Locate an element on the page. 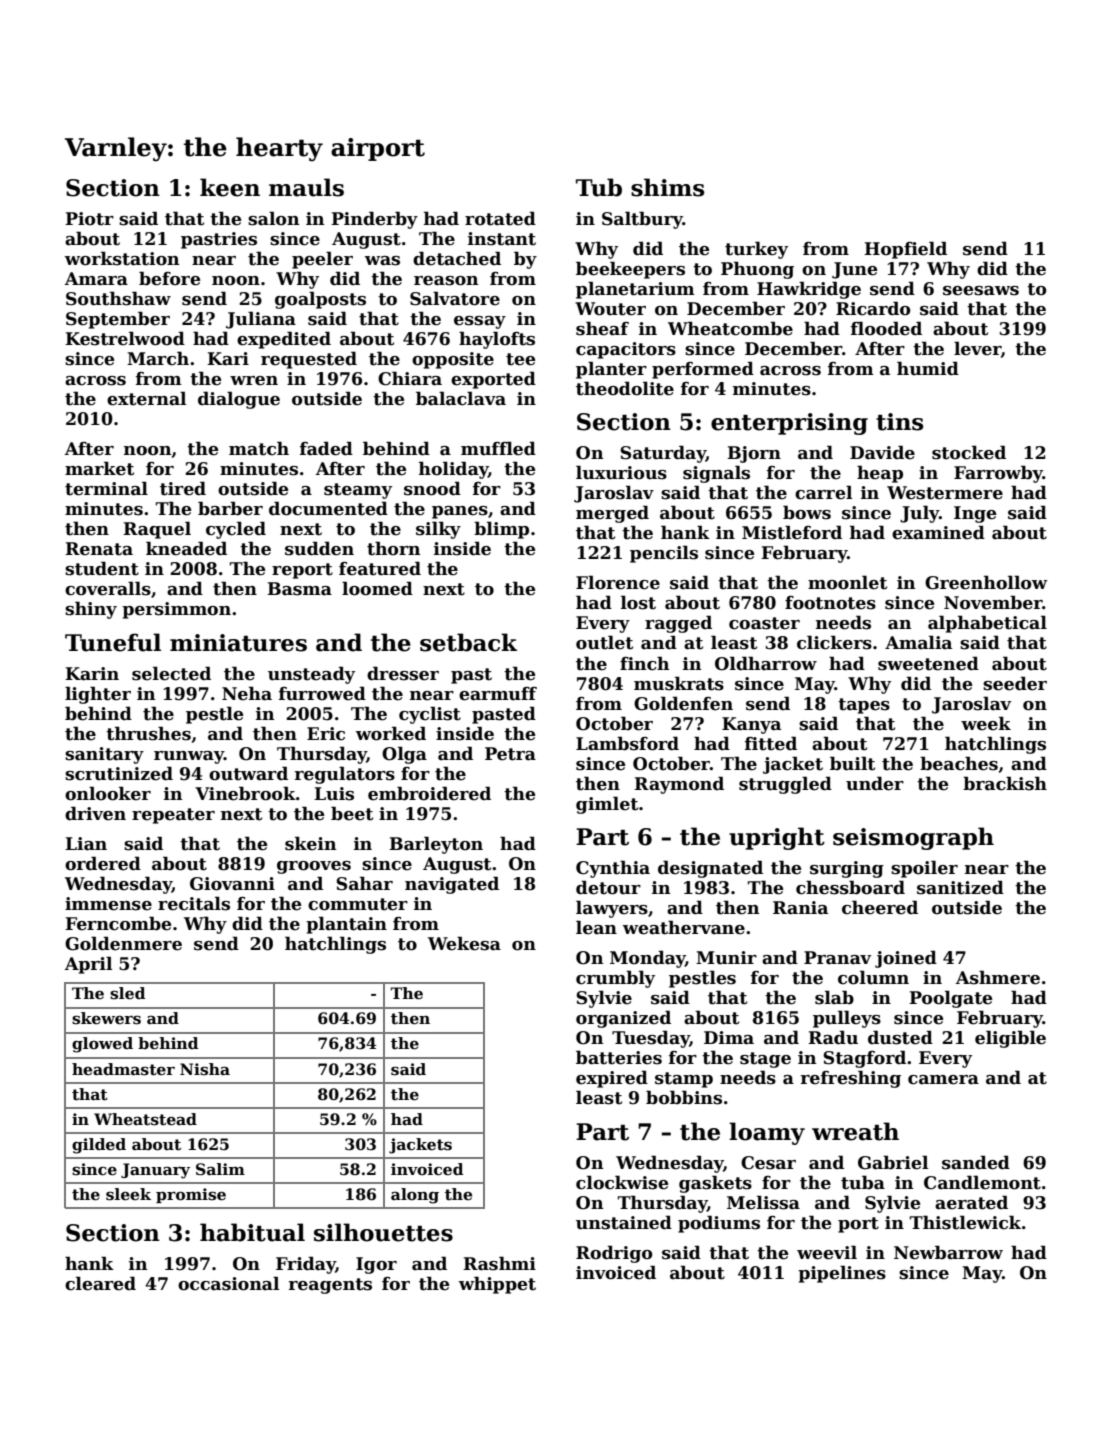 The height and width of the image is (1439, 1112). outlet is located at coordinates (604, 642).
